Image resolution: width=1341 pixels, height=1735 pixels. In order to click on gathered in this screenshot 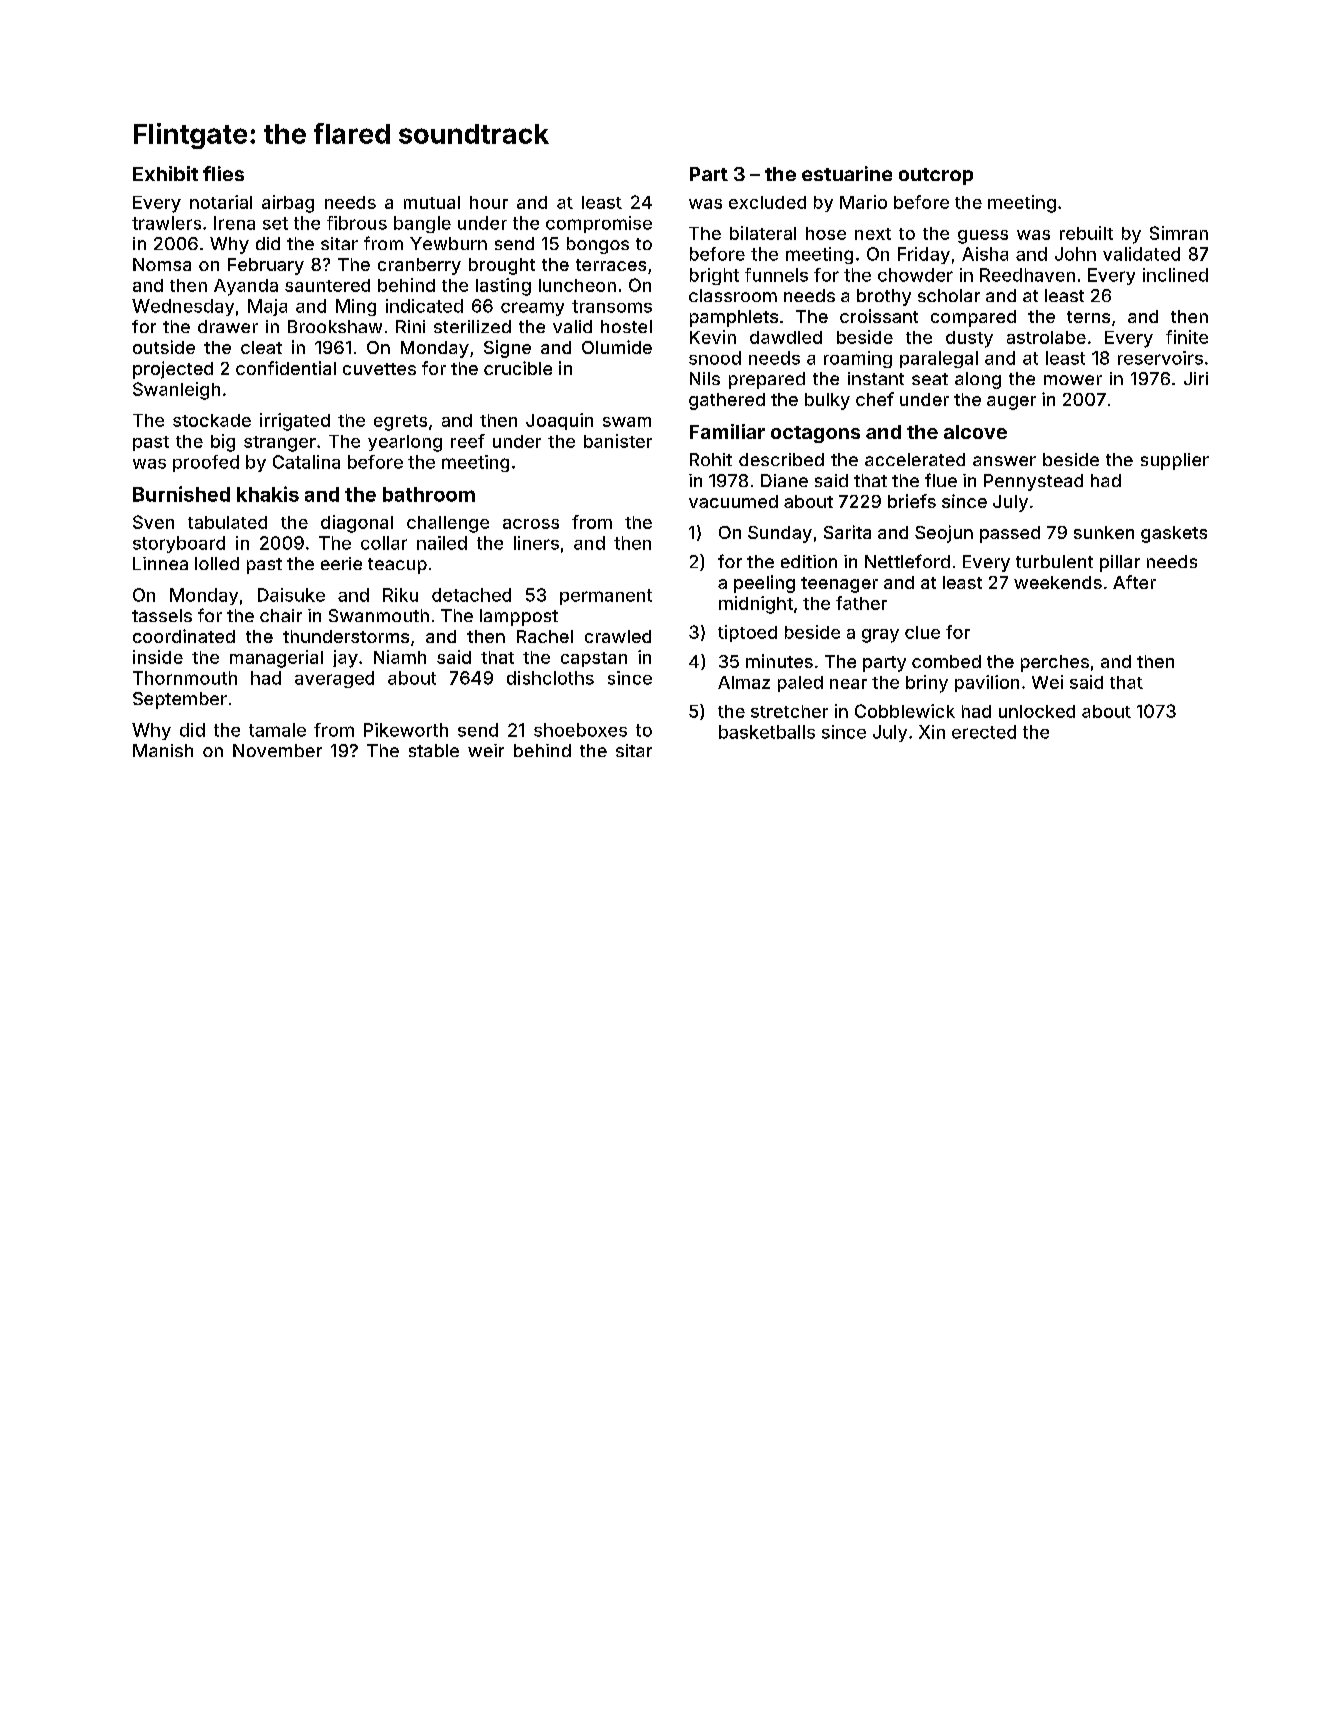, I will do `click(727, 401)`.
